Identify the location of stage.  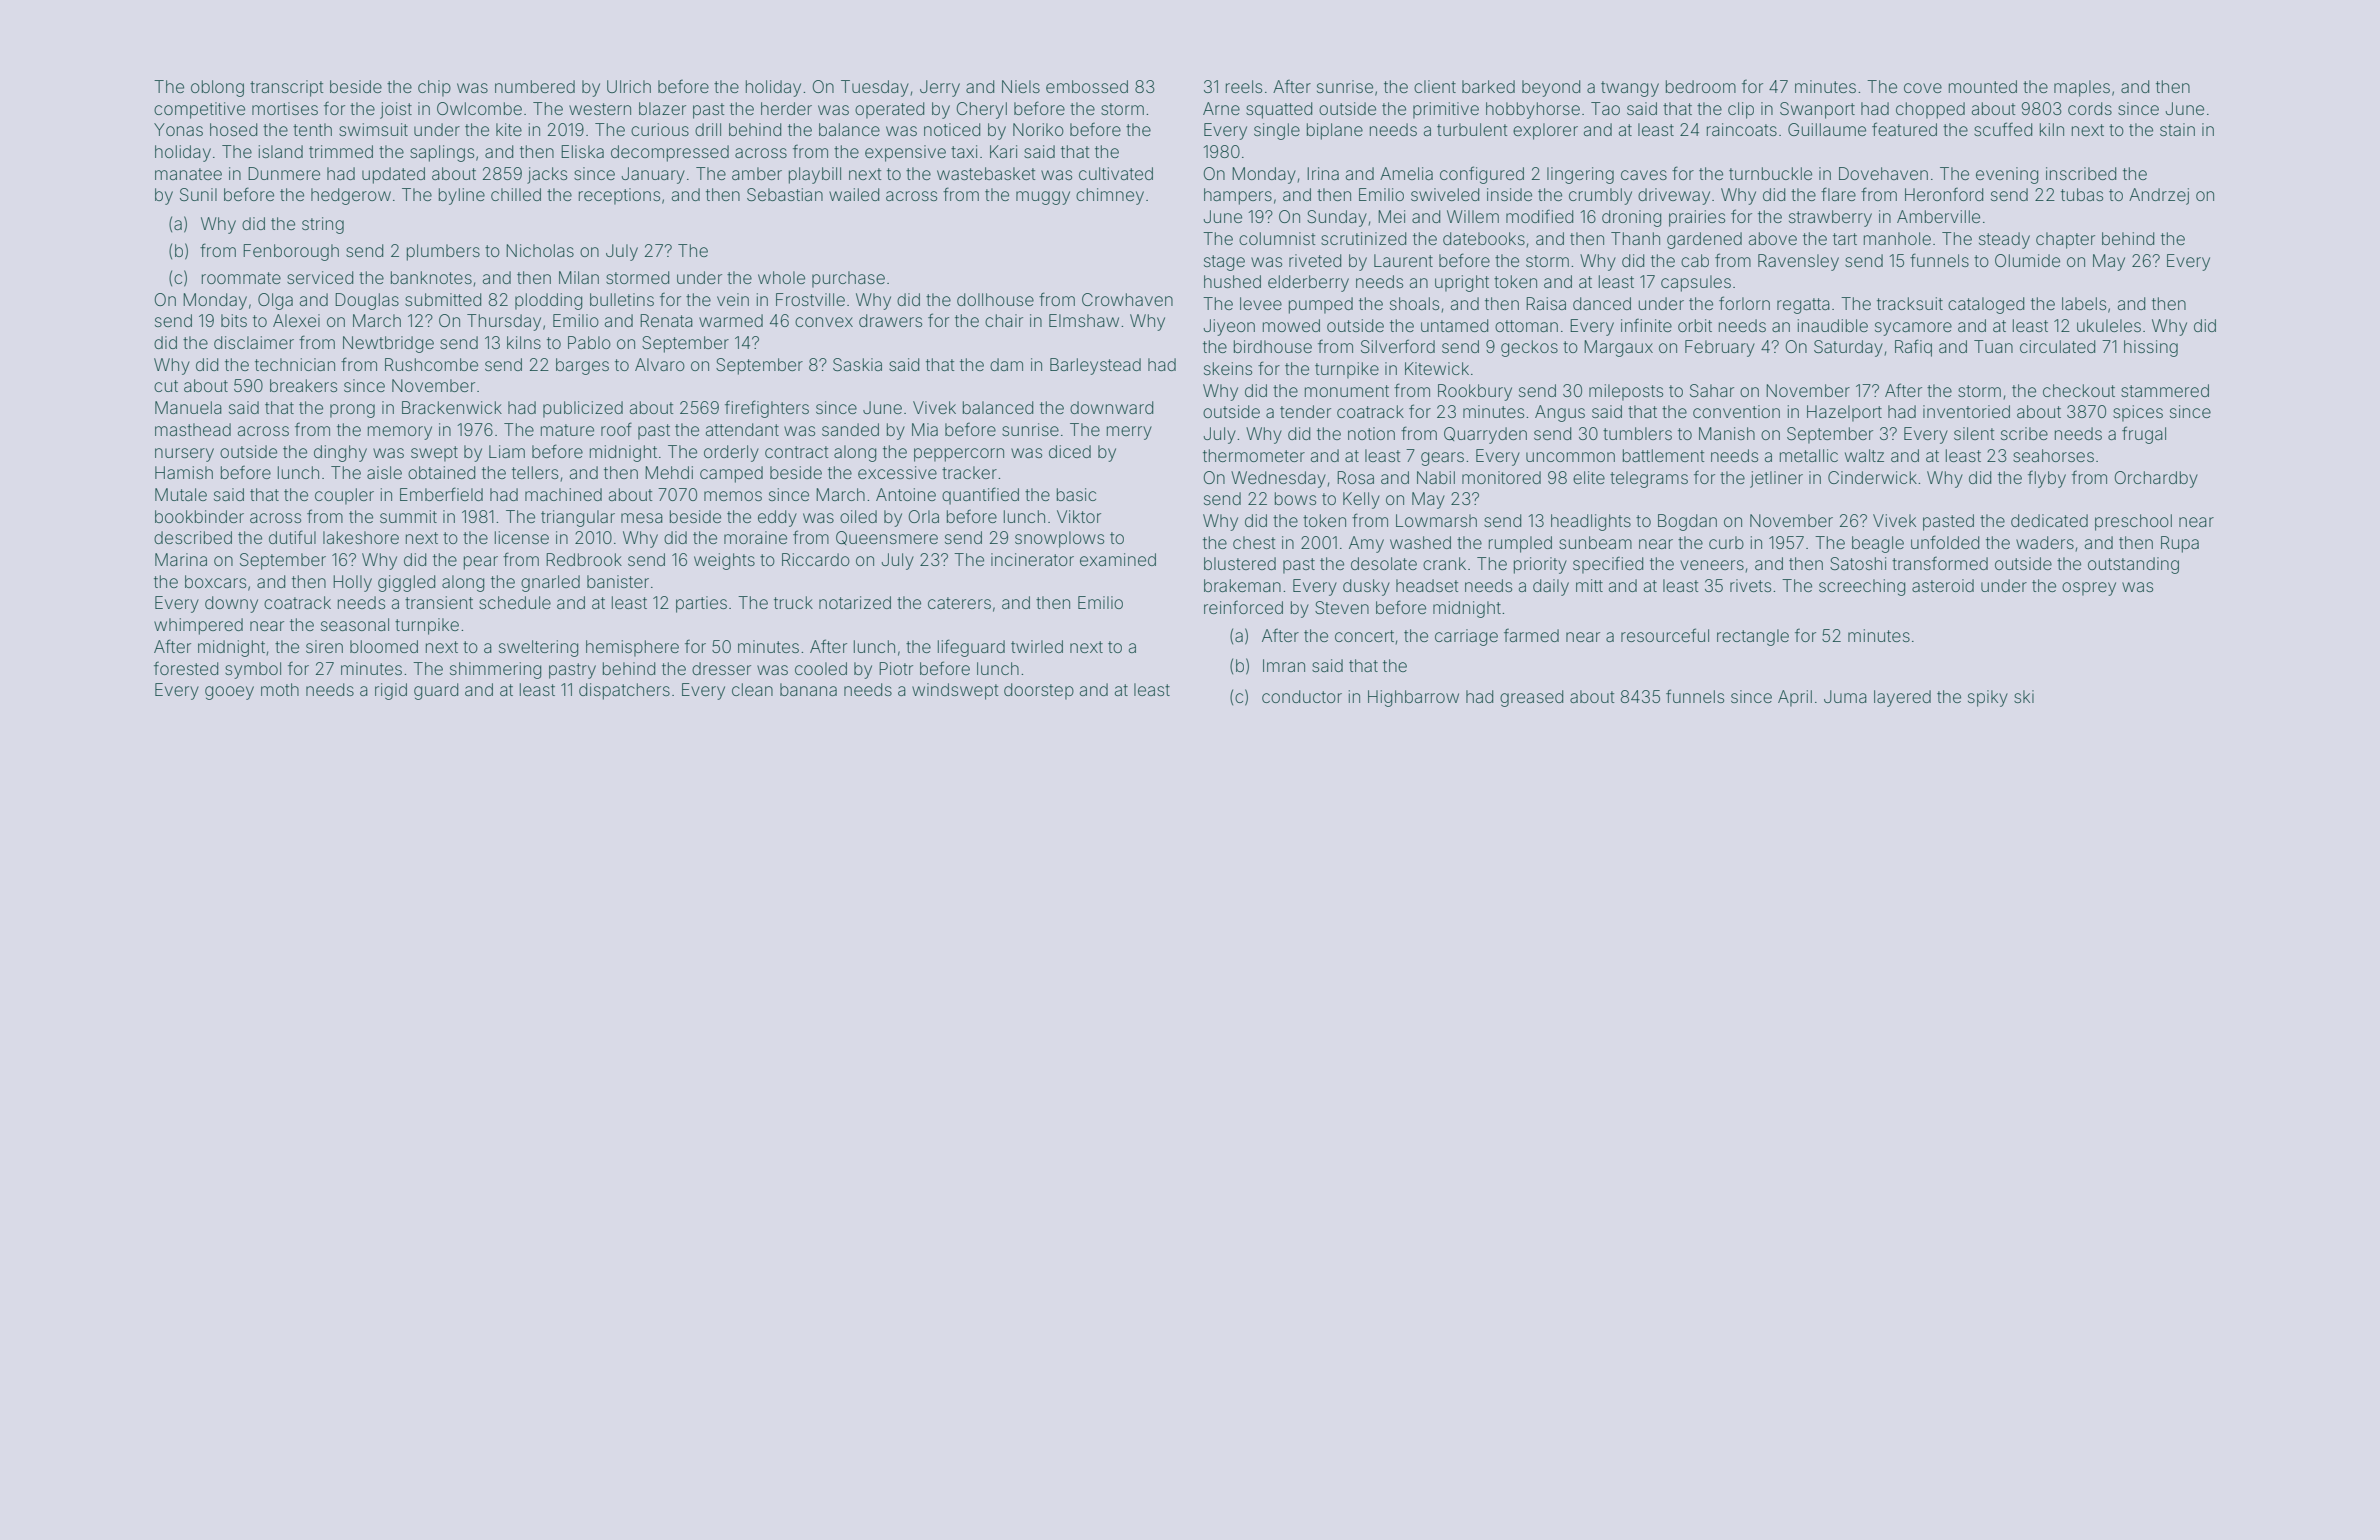
(1224, 263).
